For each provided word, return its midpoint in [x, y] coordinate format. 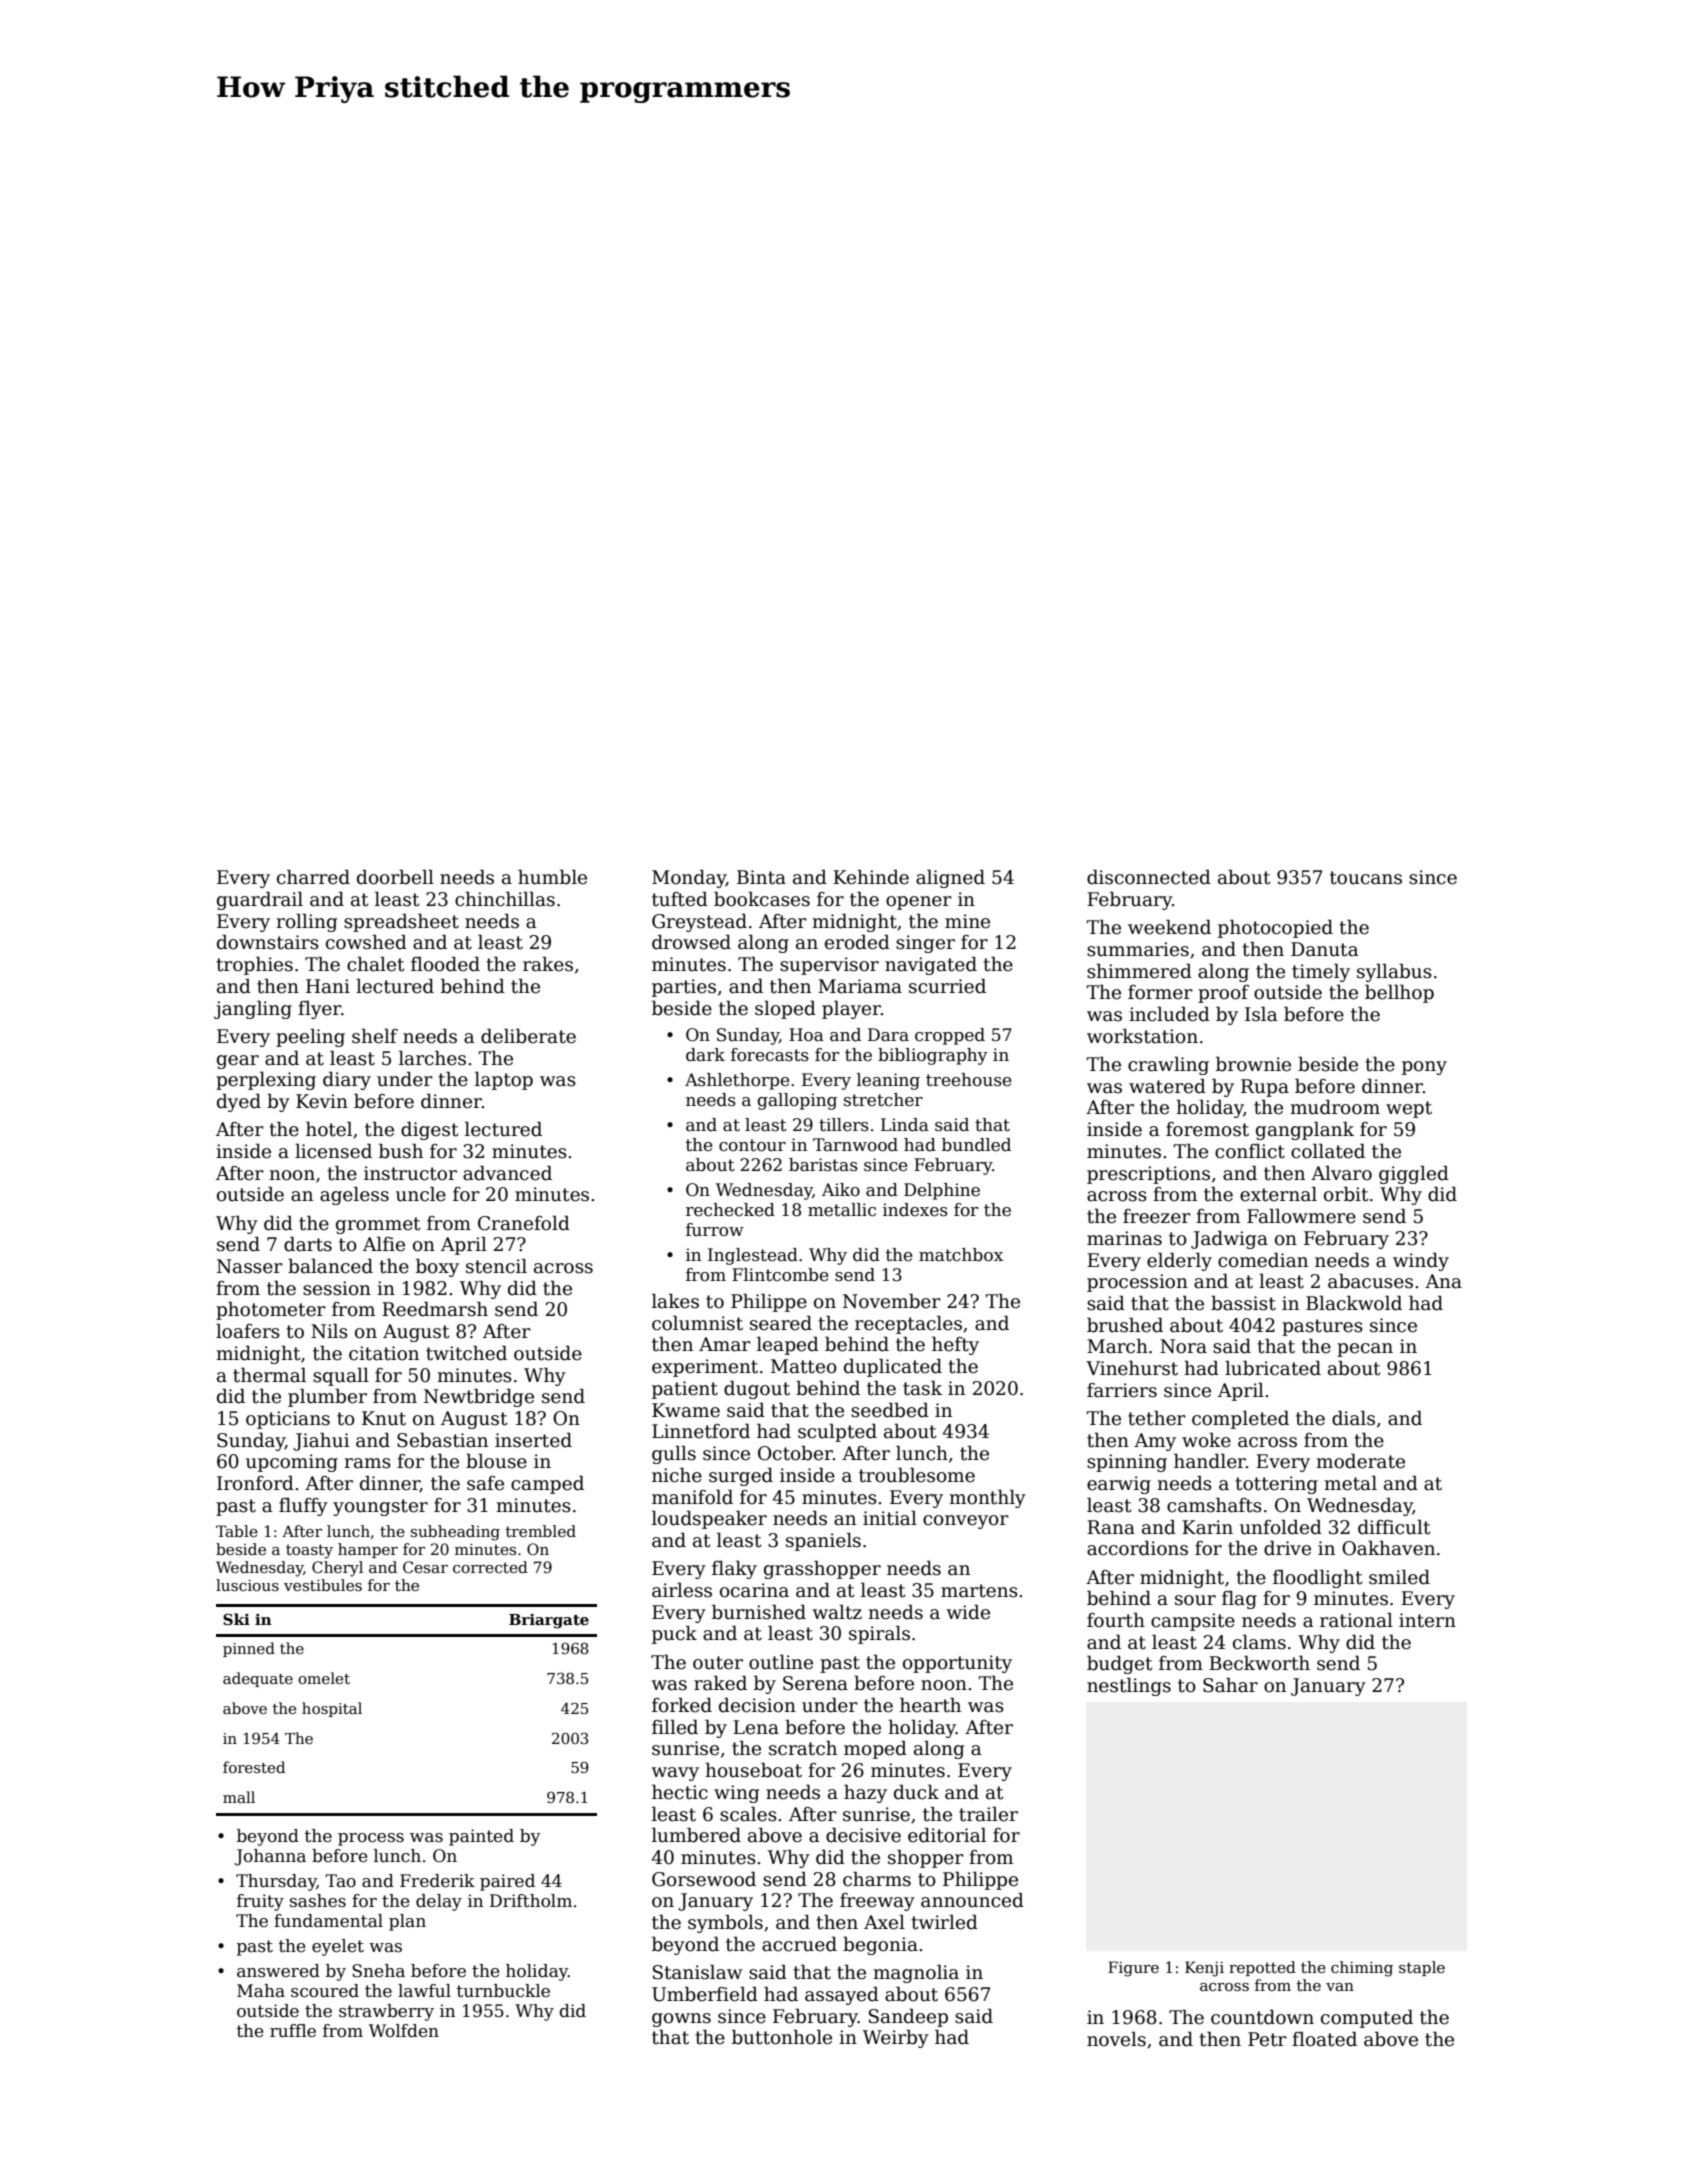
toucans [1366, 878]
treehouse [968, 1080]
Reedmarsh [435, 1309]
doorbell [395, 877]
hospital [332, 1709]
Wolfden [404, 2031]
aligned [950, 878]
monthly [987, 1498]
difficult [1394, 1527]
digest [430, 1130]
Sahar [1230, 1685]
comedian [1263, 1260]
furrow [715, 1230]
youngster [380, 1507]
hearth [930, 1705]
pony [1424, 1068]
